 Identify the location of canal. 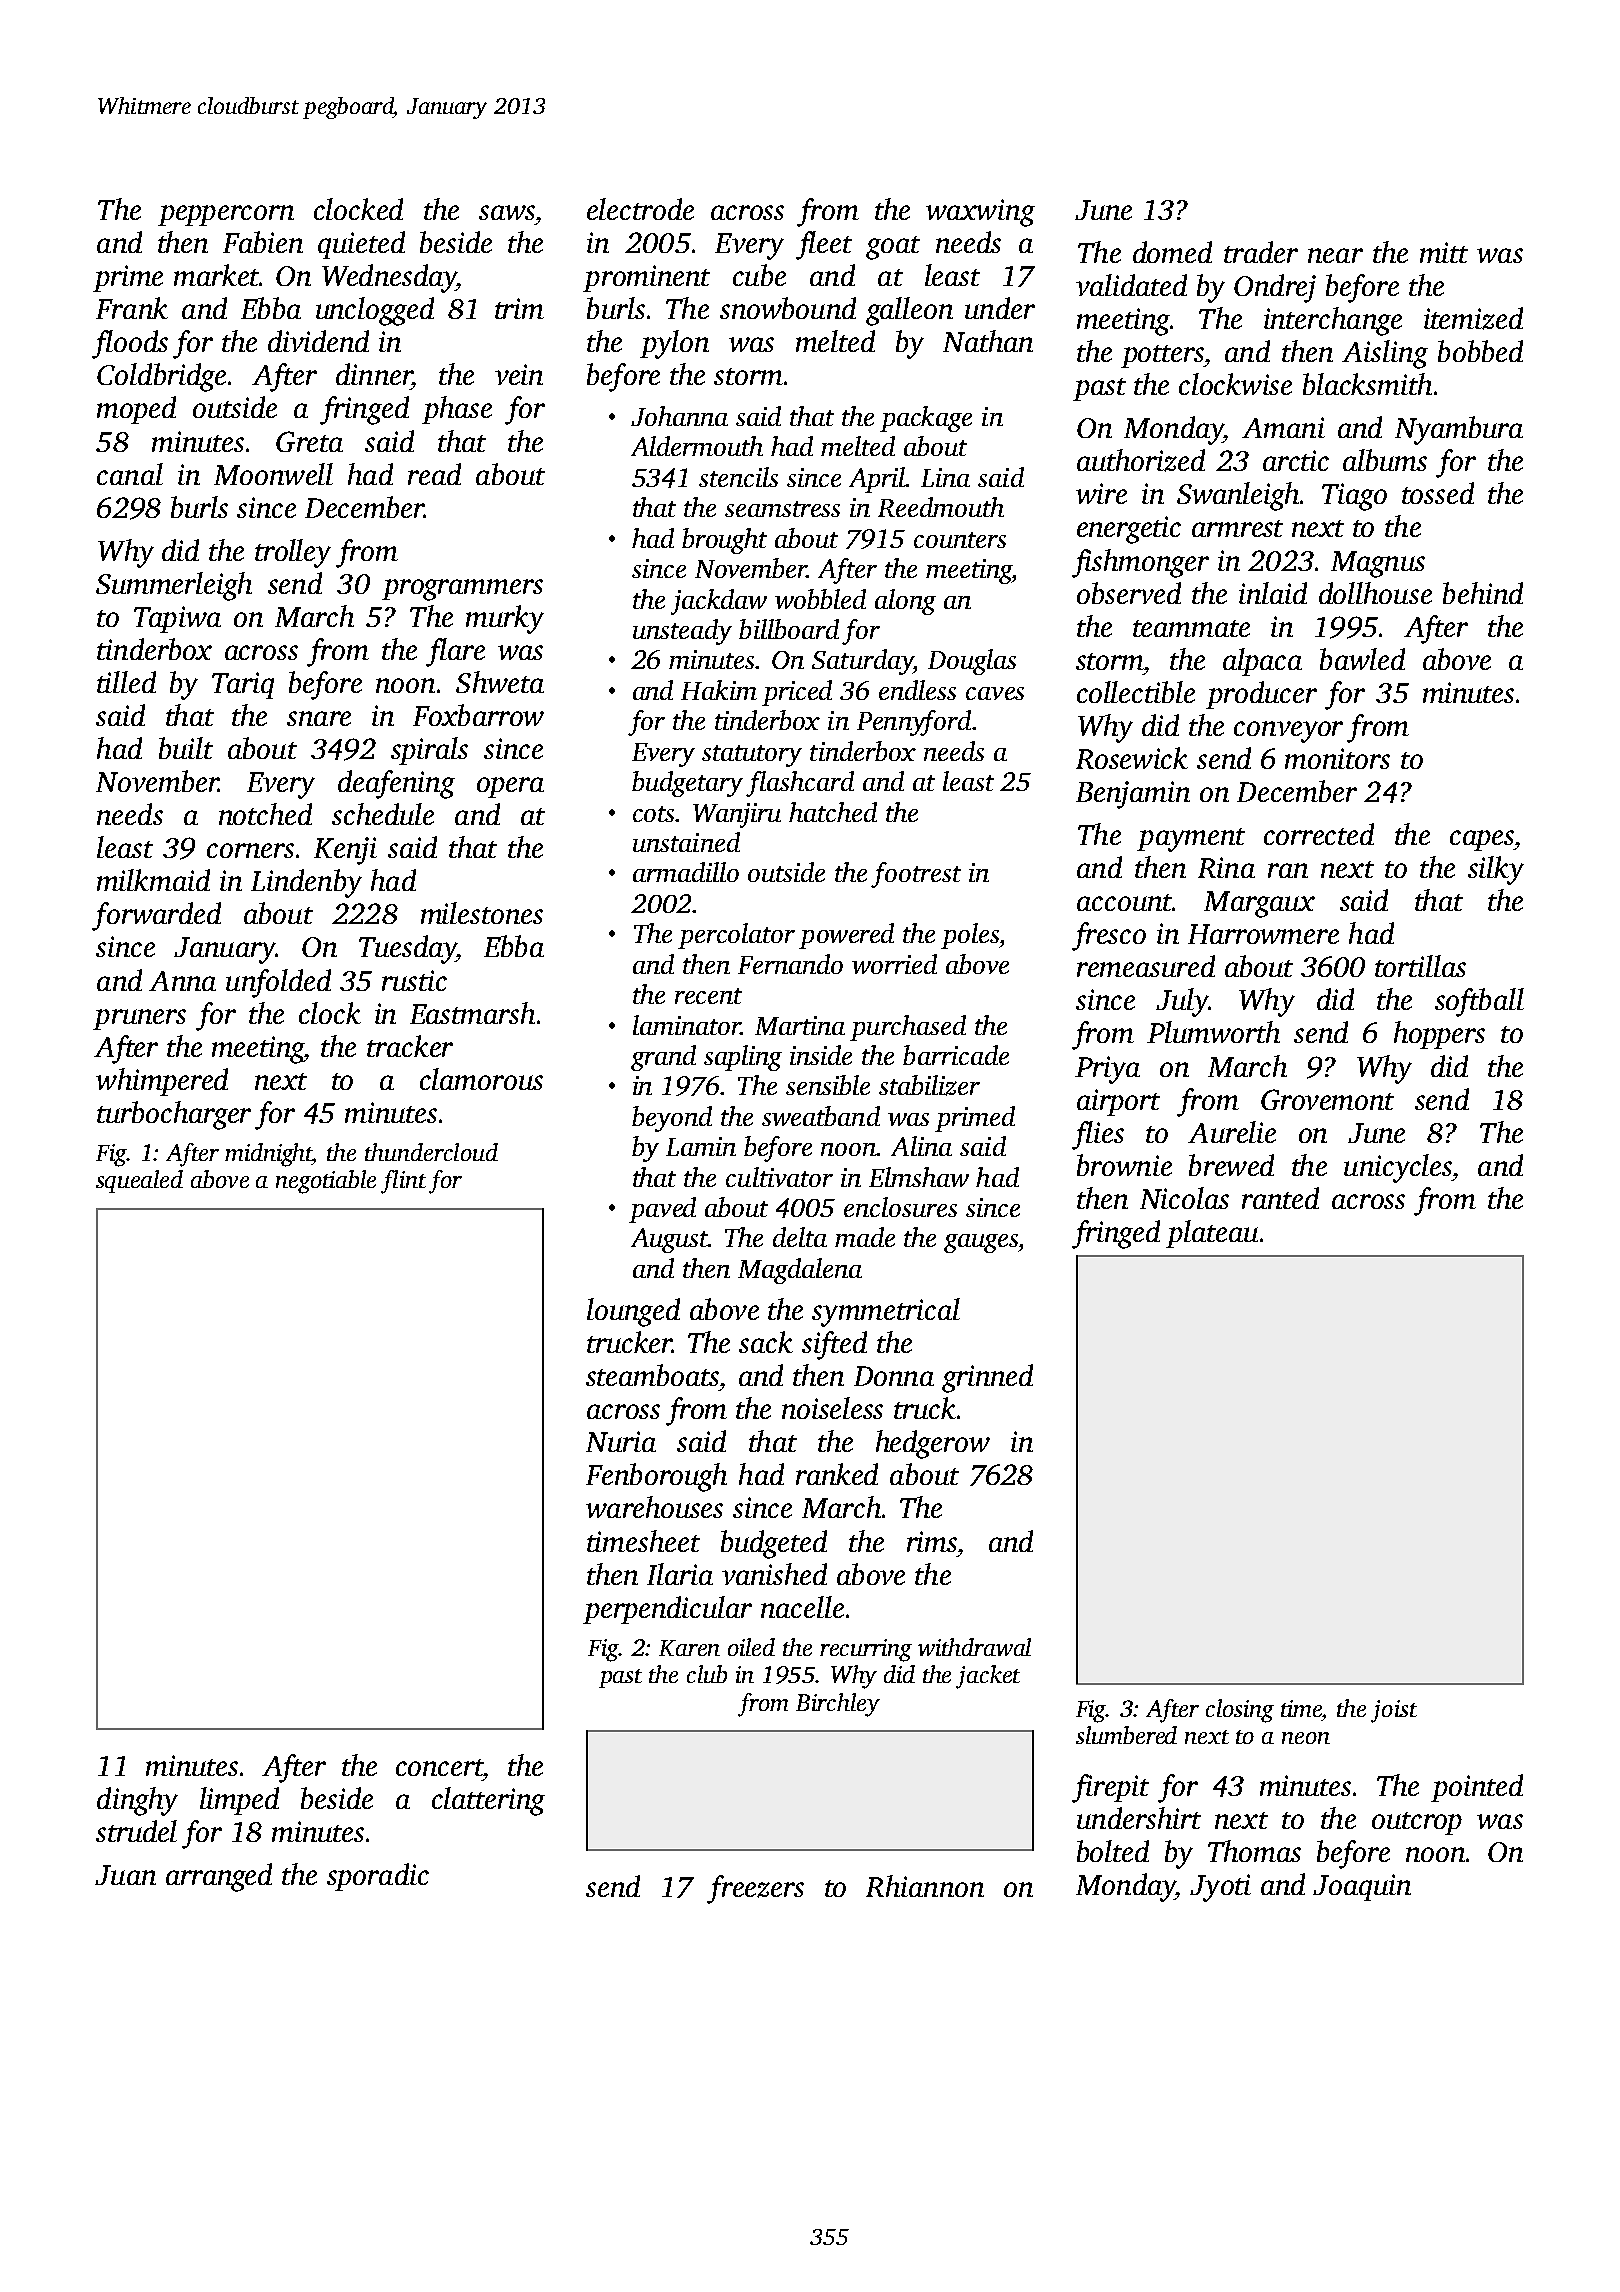
(130, 474).
